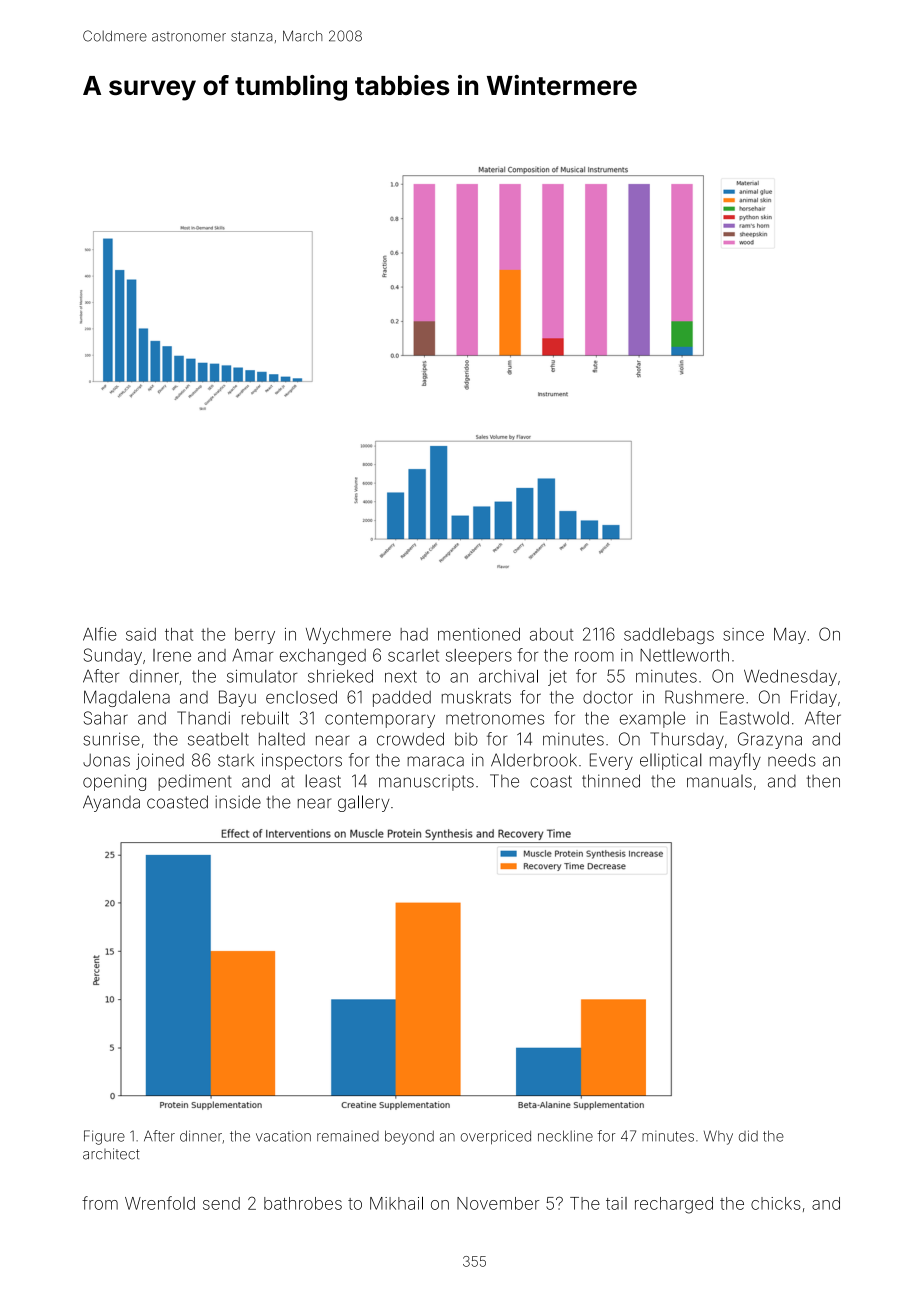 The image size is (924, 1308). I want to click on vacation, so click(283, 1136).
